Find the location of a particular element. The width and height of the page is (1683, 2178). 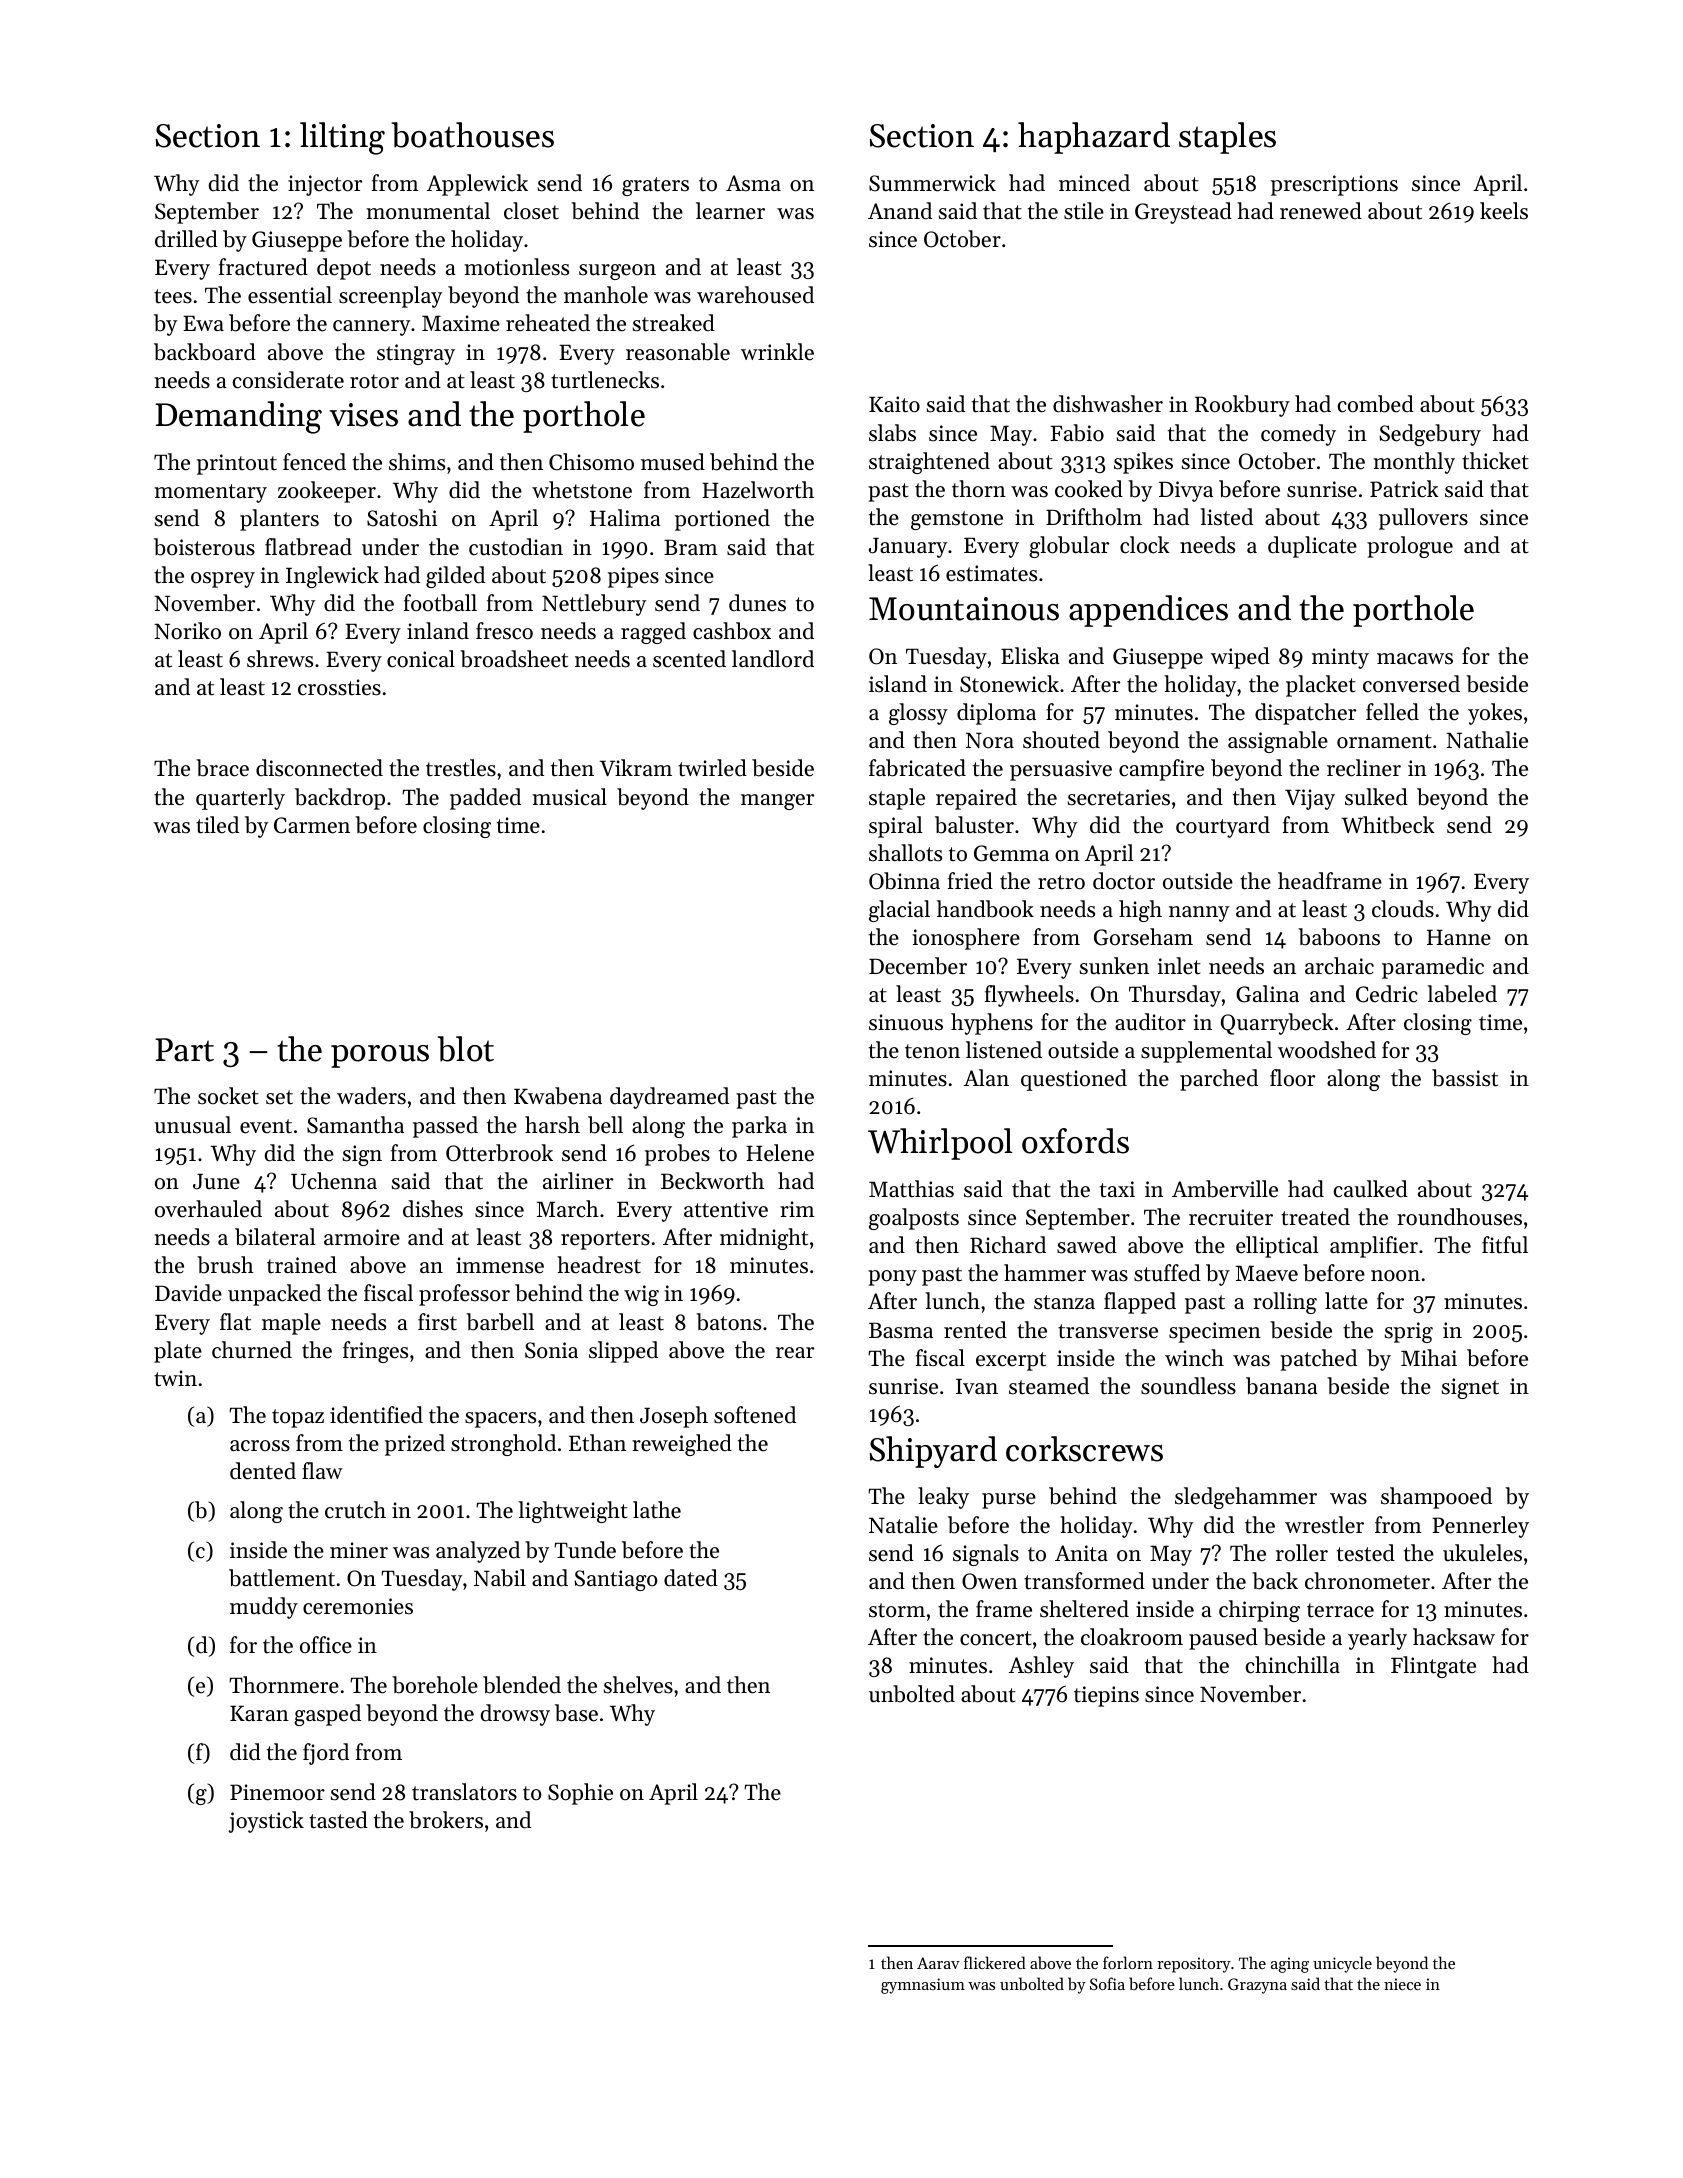

across is located at coordinates (260, 1446).
